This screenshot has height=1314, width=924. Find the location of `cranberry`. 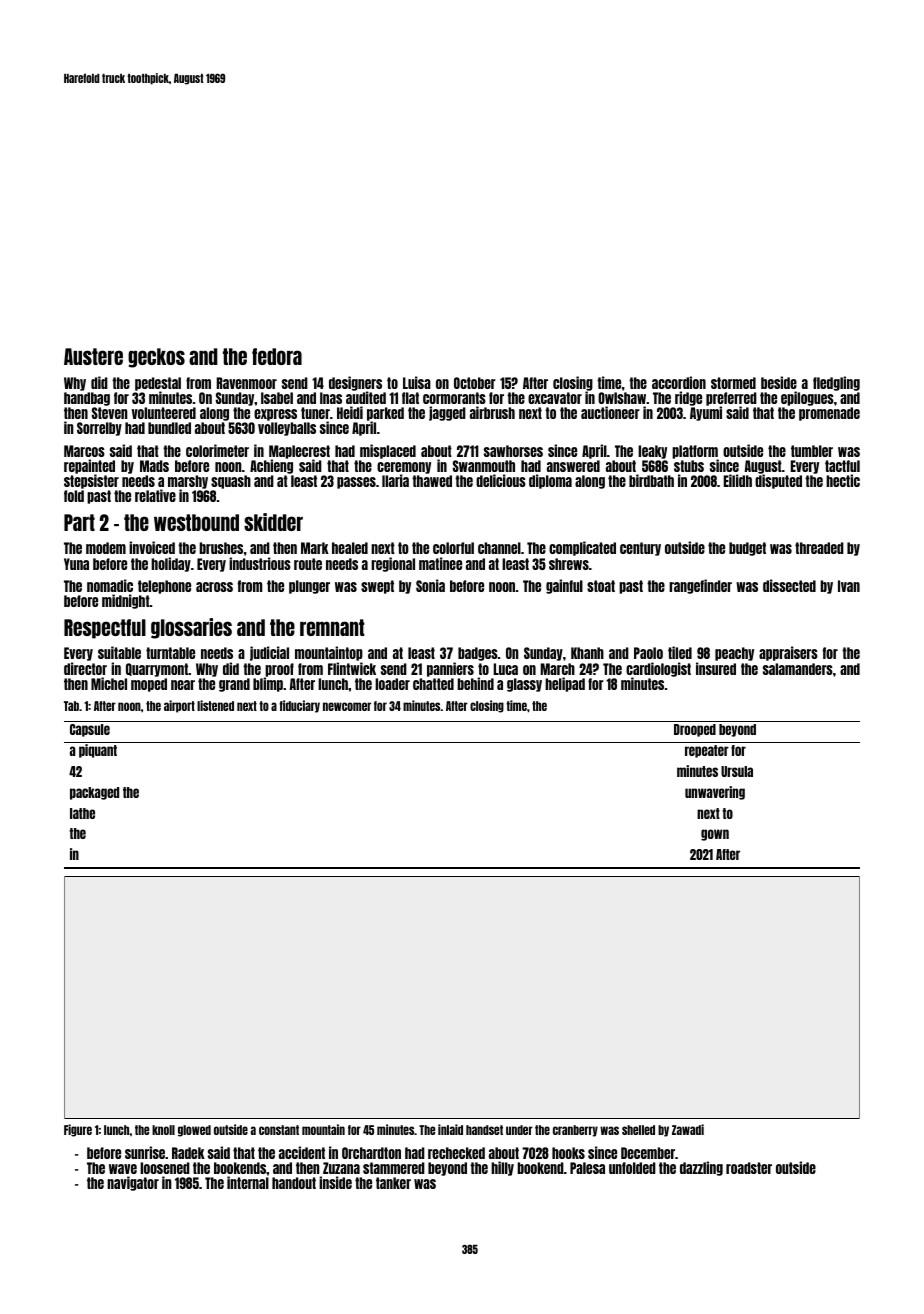

cranberry is located at coordinates (575, 1131).
